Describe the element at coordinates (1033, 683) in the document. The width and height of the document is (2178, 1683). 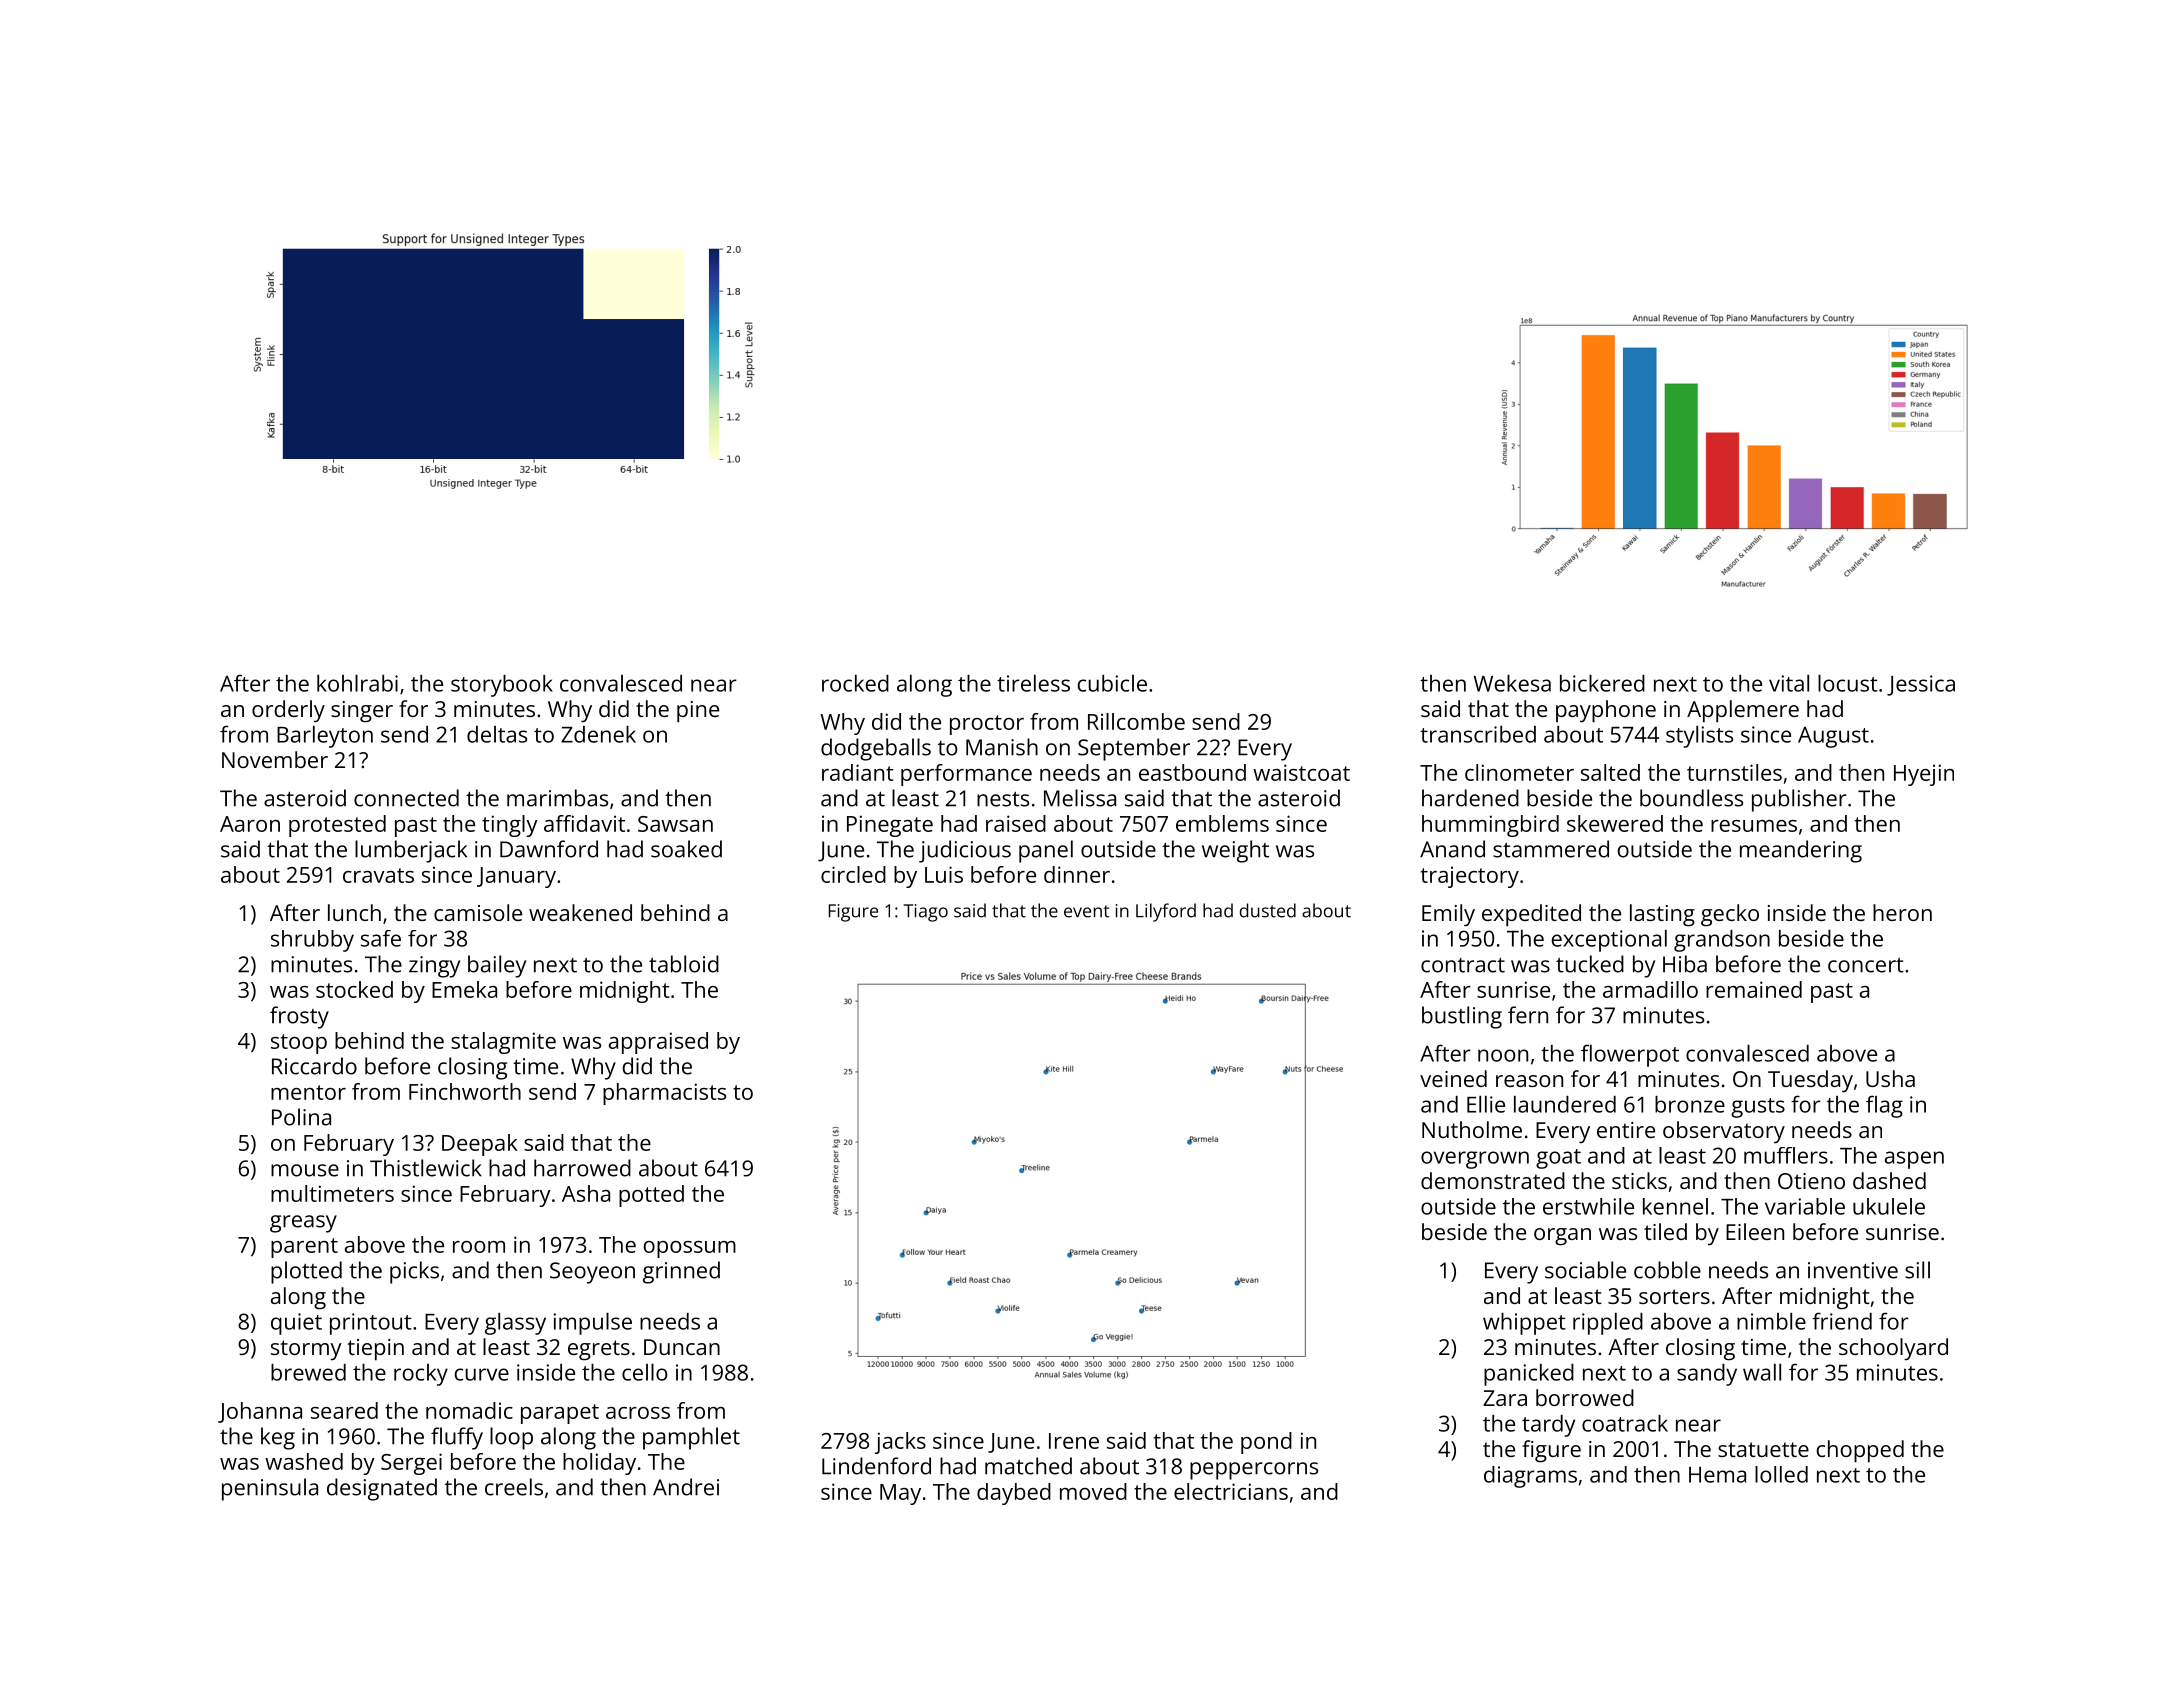
I see `tireless` at that location.
